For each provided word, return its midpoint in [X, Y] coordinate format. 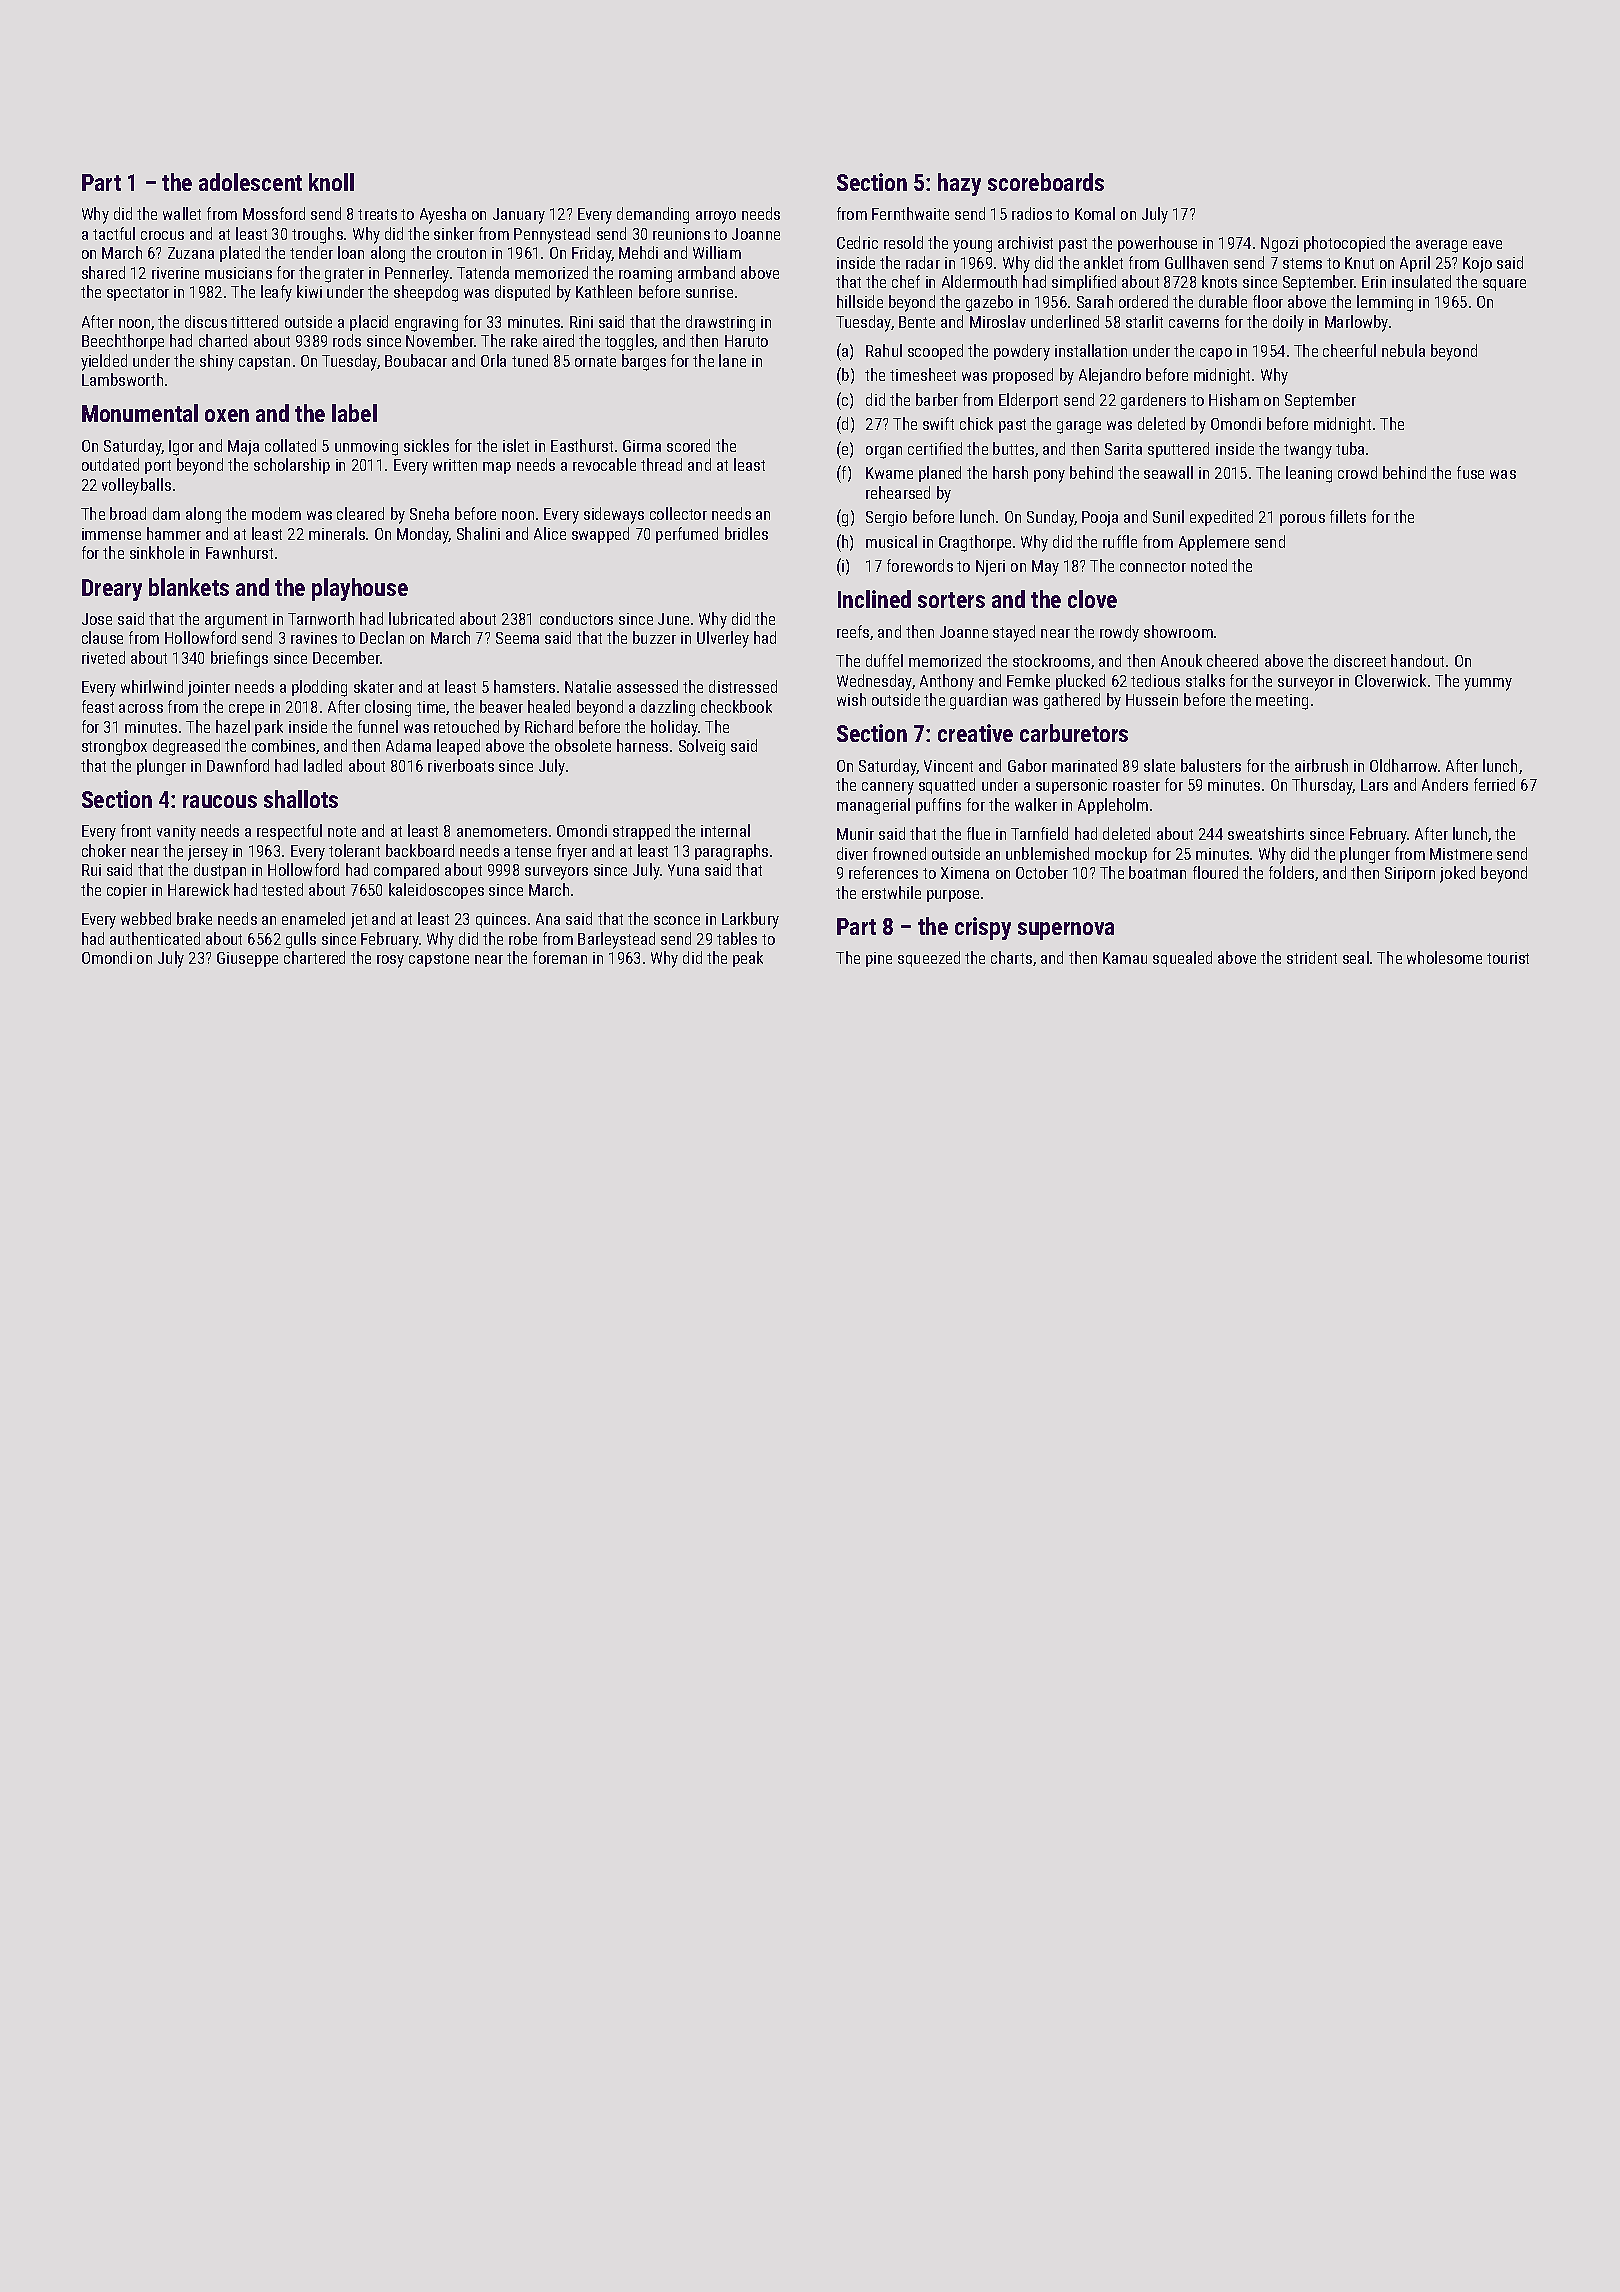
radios [1032, 213]
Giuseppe [247, 959]
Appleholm [1113, 806]
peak [748, 959]
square [1504, 285]
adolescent [250, 182]
